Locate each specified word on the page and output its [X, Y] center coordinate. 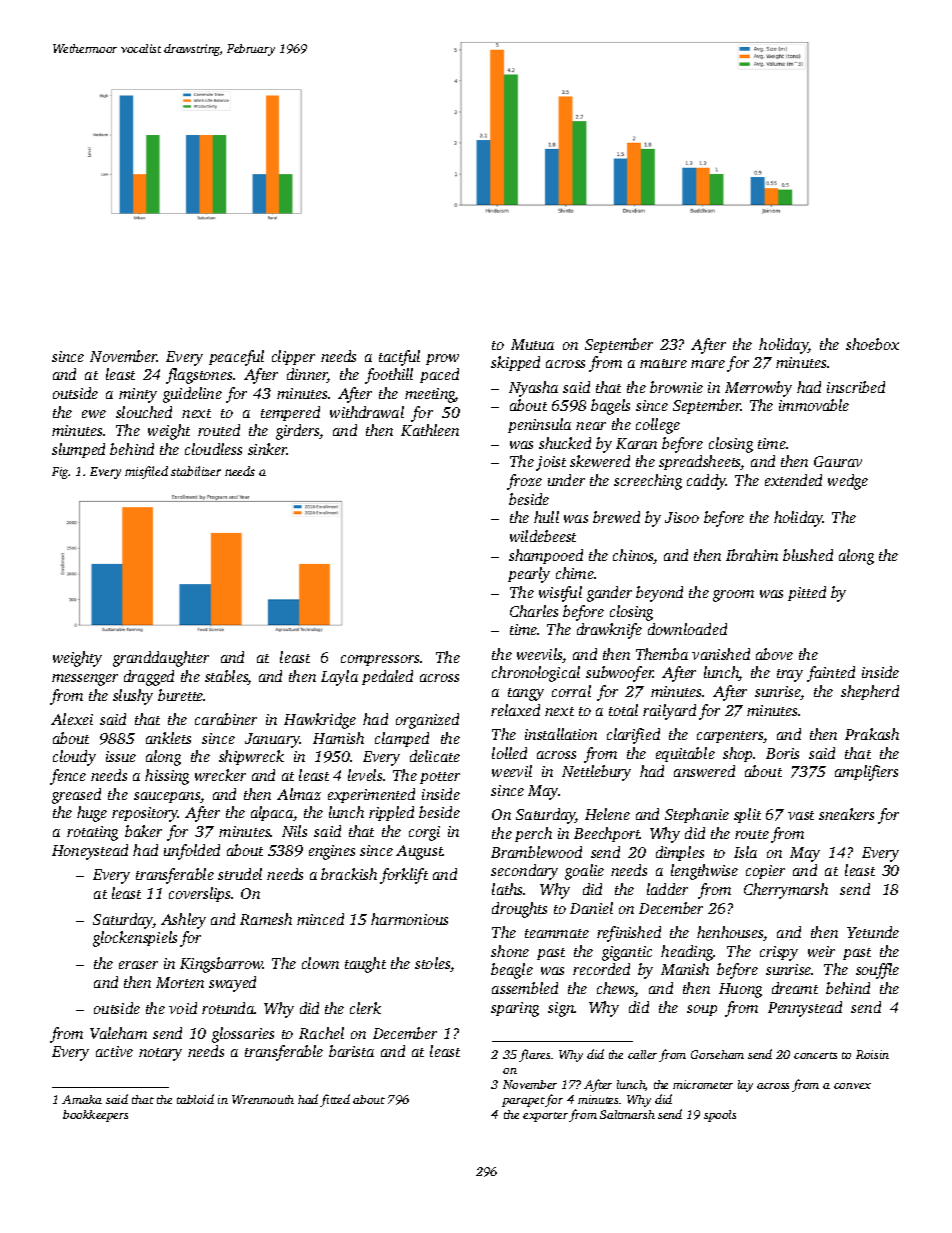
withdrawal [367, 412]
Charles [534, 611]
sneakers [846, 814]
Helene [607, 814]
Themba [662, 654]
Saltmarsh [627, 1114]
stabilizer [196, 471]
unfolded [192, 852]
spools [720, 1116]
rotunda [228, 1008]
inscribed [856, 387]
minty [138, 395]
